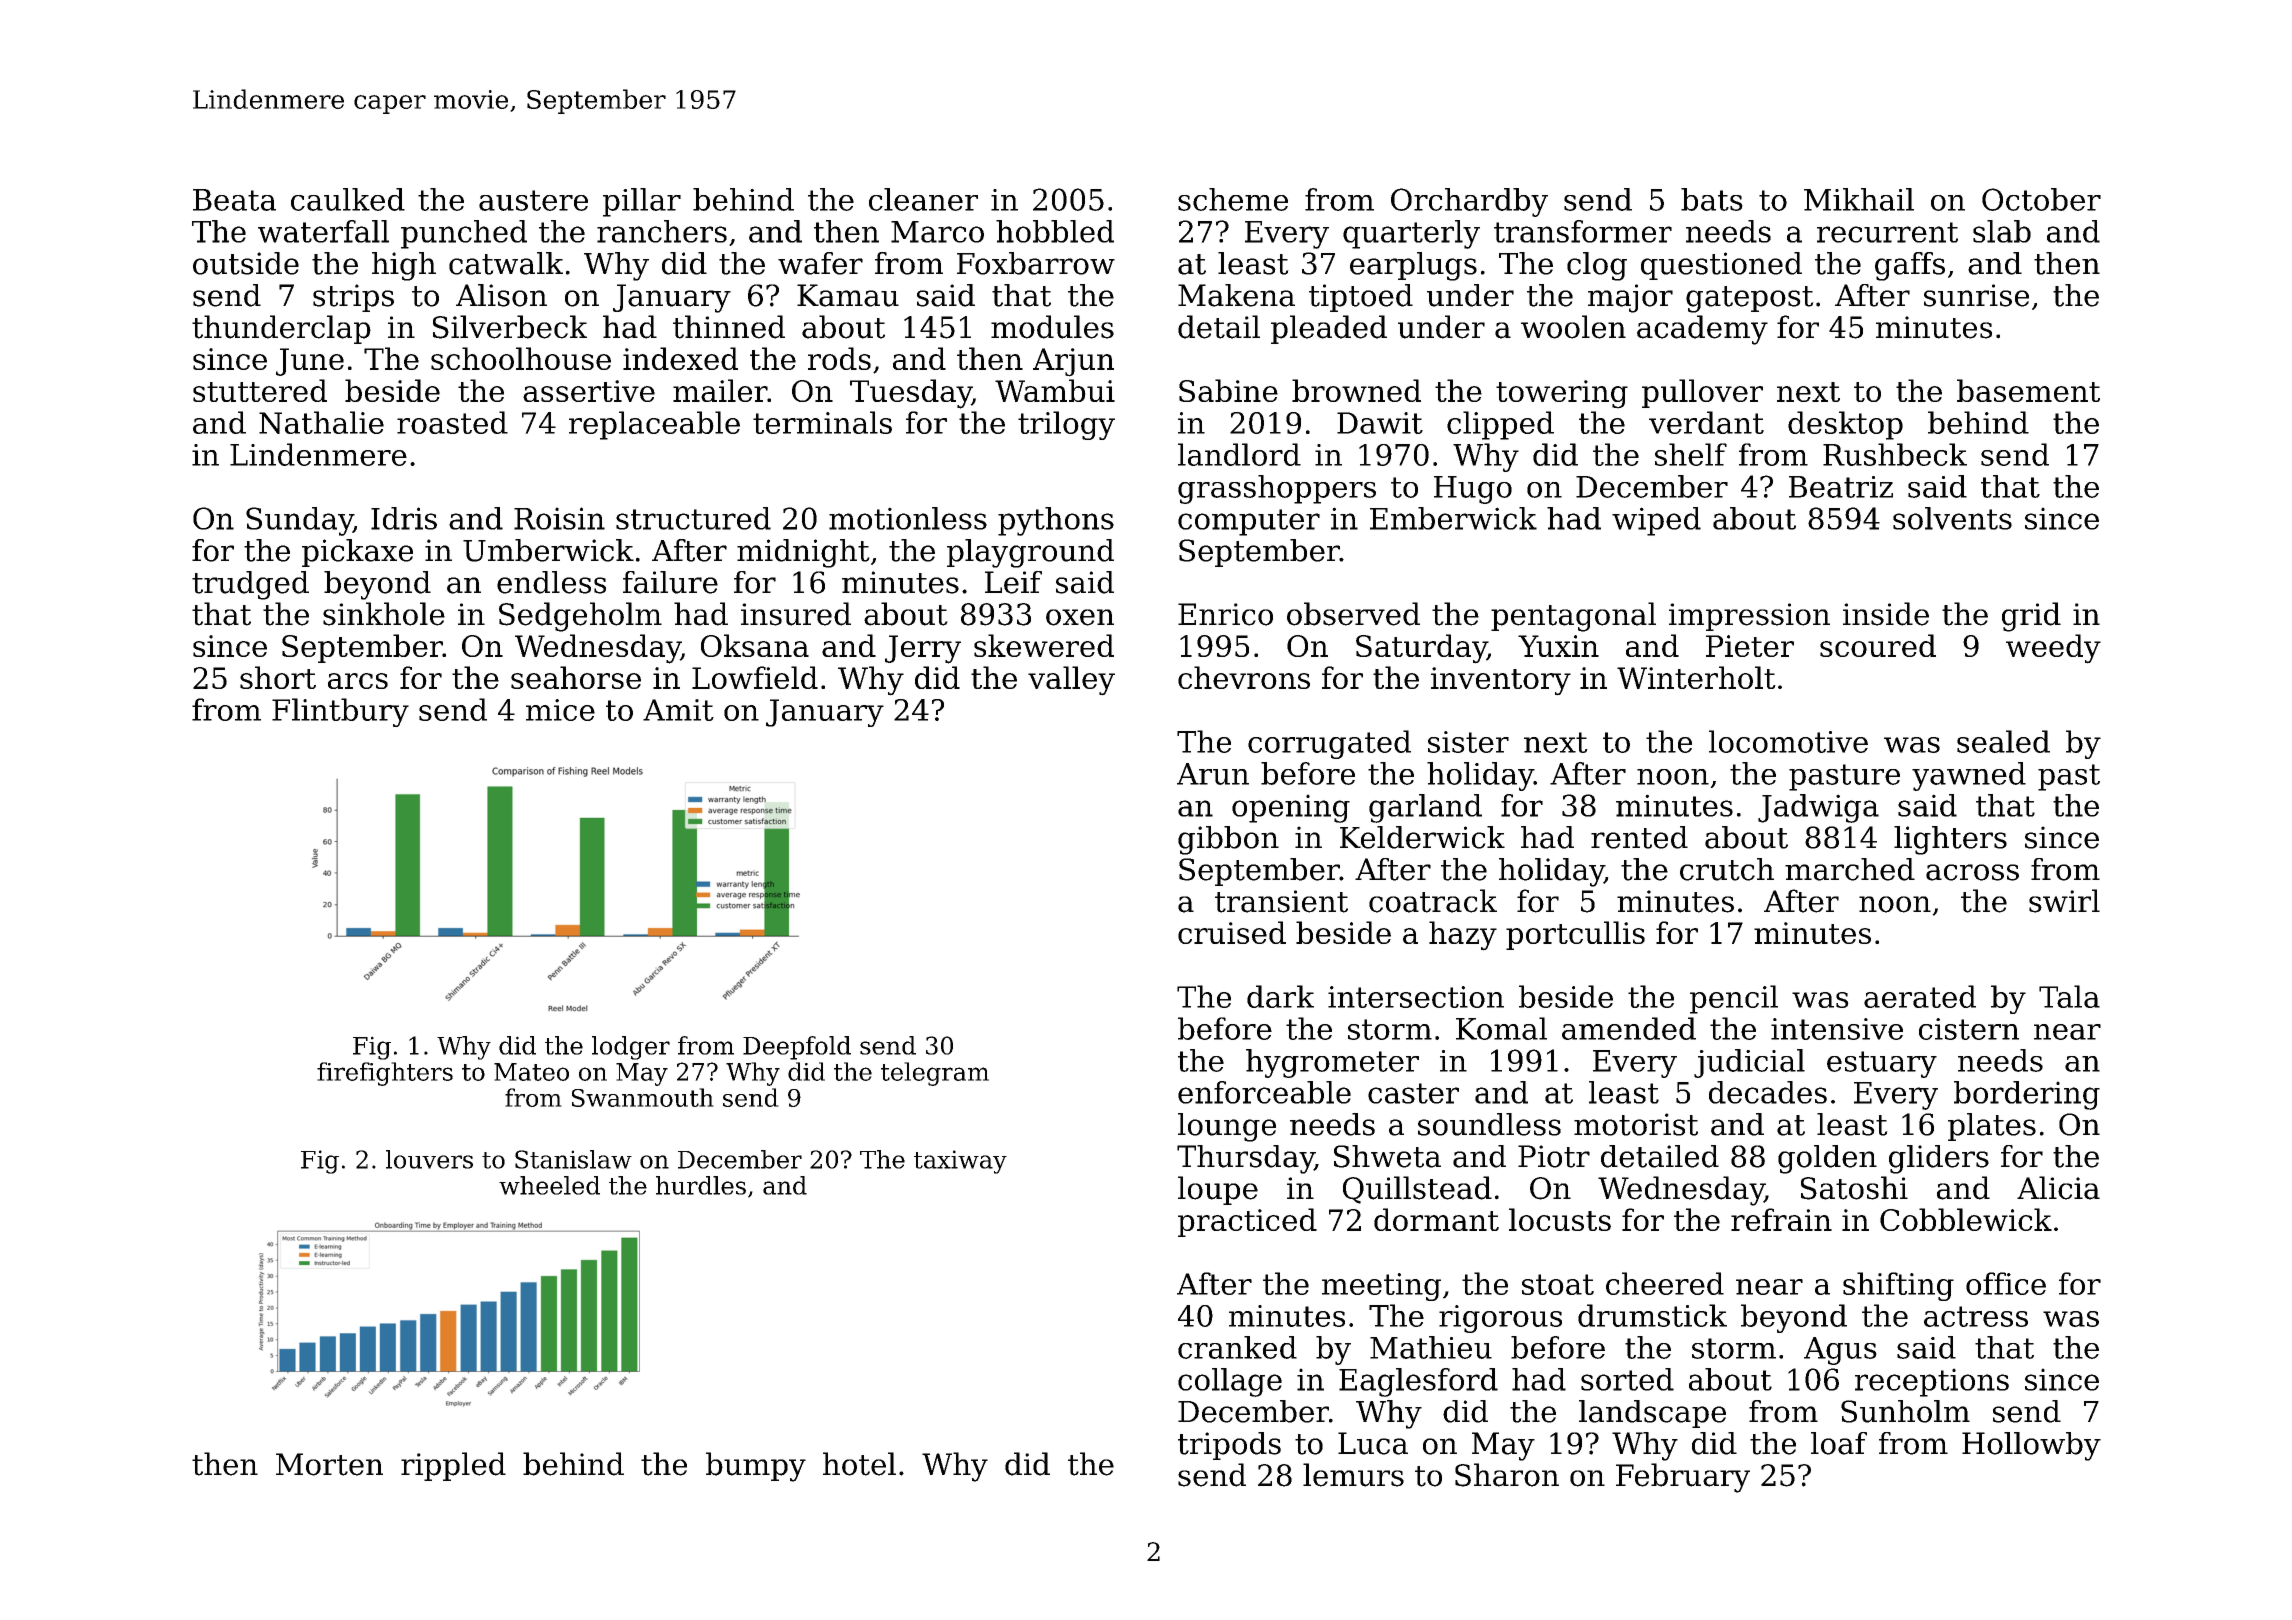 The height and width of the document is (1620, 2292). I want to click on firefighters, so click(385, 1074).
